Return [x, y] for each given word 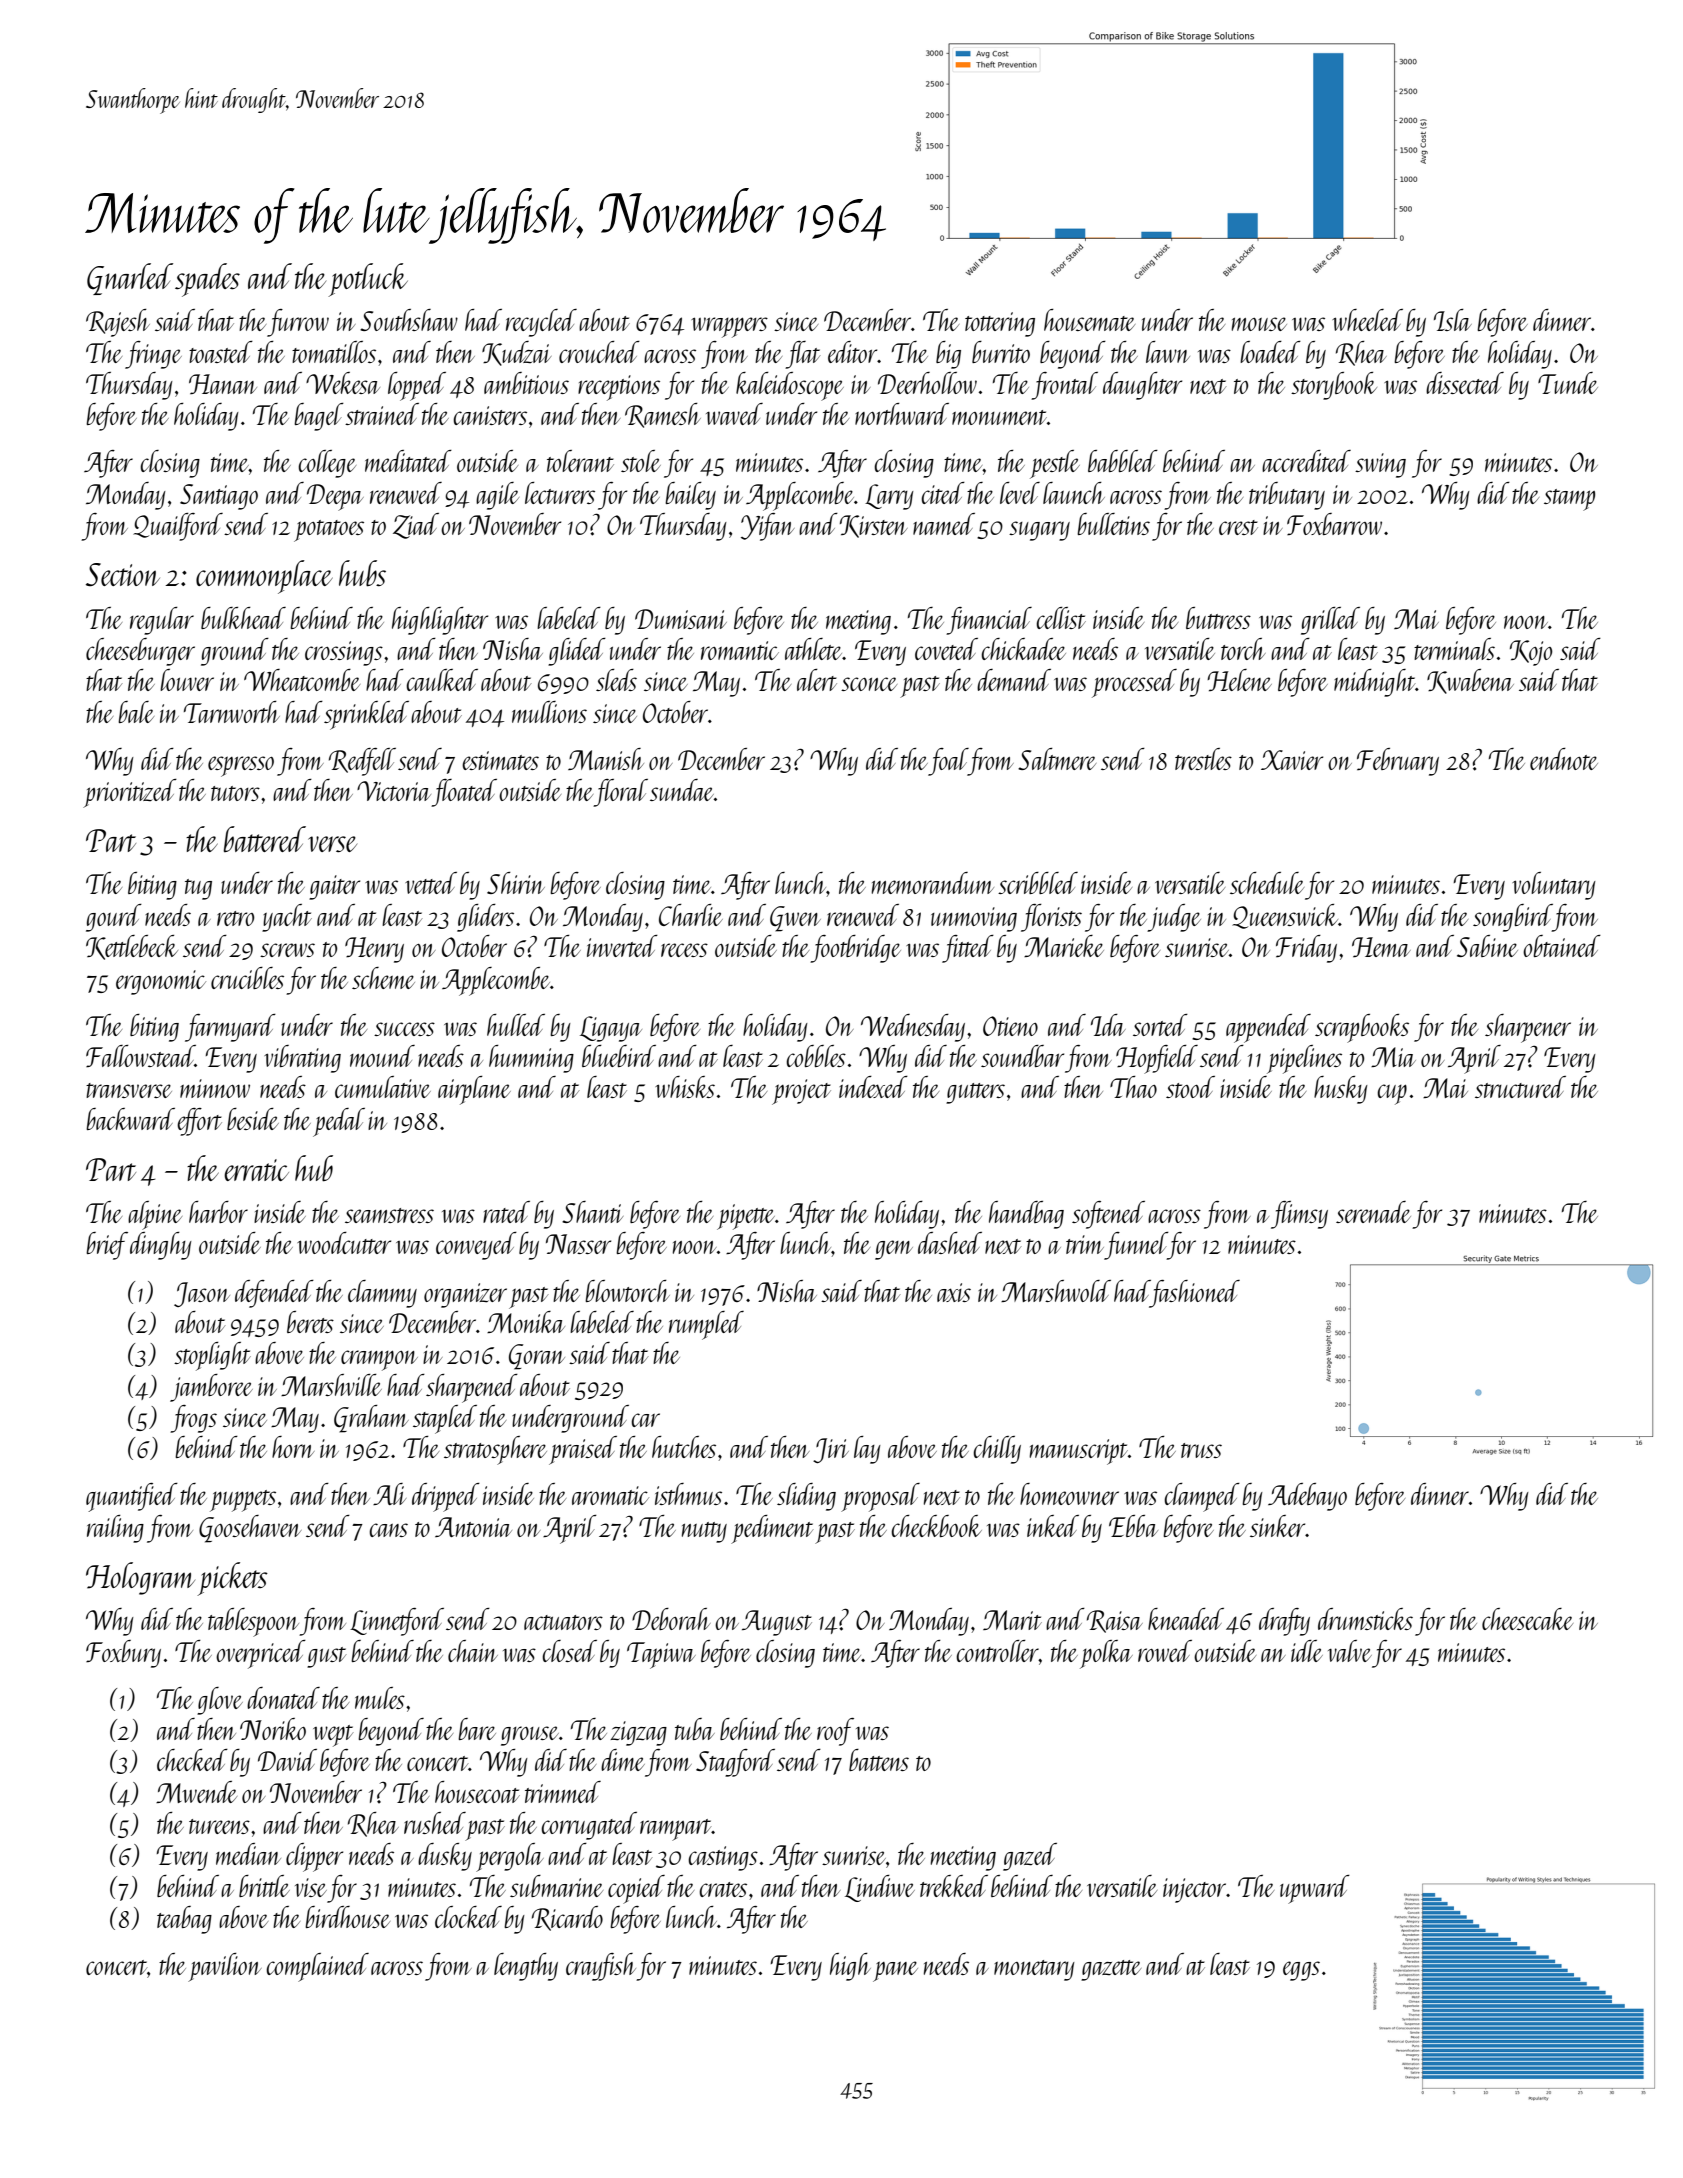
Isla [1453, 320]
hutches [684, 1447]
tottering [1000, 324]
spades [207, 280]
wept [333, 1736]
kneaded [1186, 1619]
